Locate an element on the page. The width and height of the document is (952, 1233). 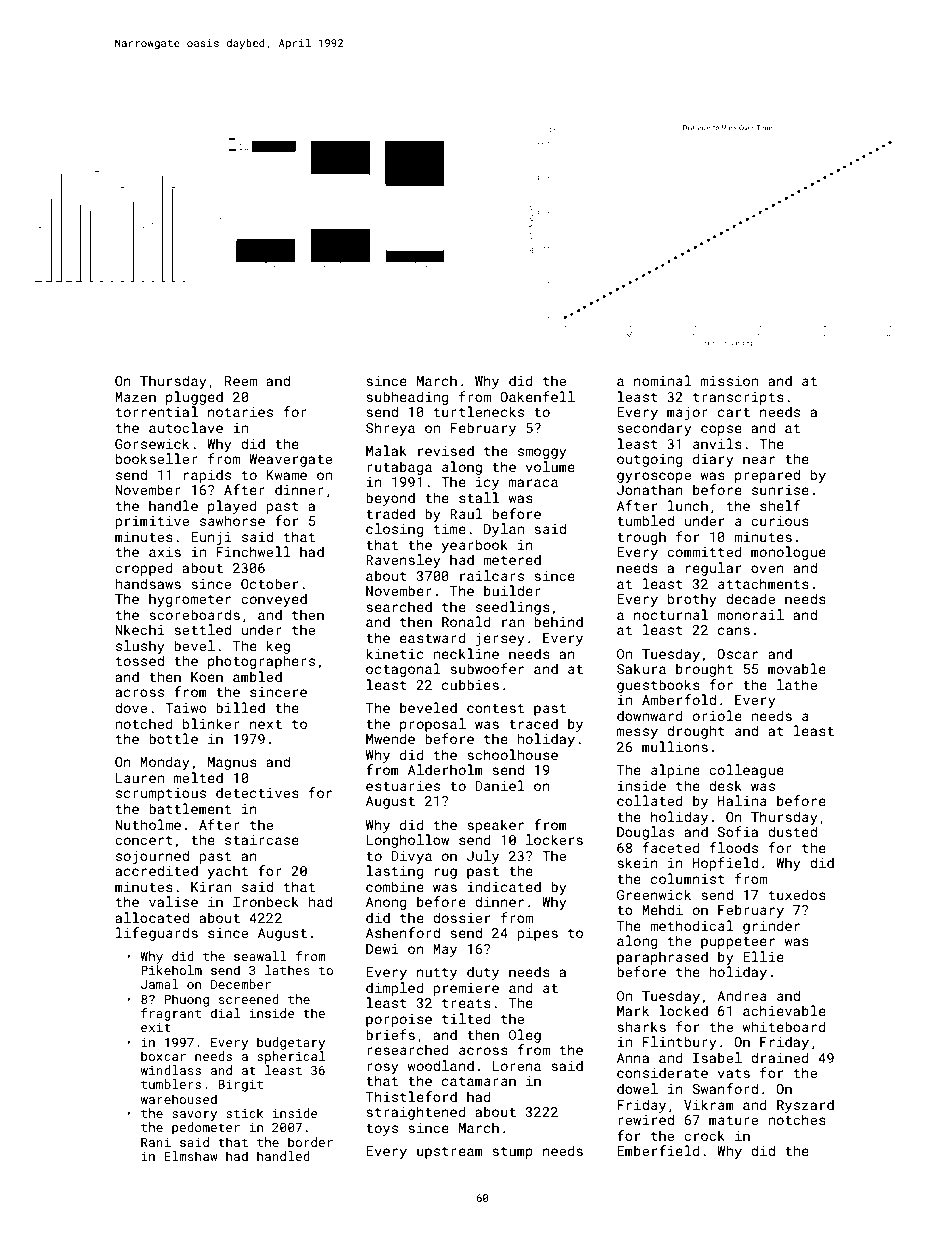
Swanford is located at coordinates (725, 1088).
